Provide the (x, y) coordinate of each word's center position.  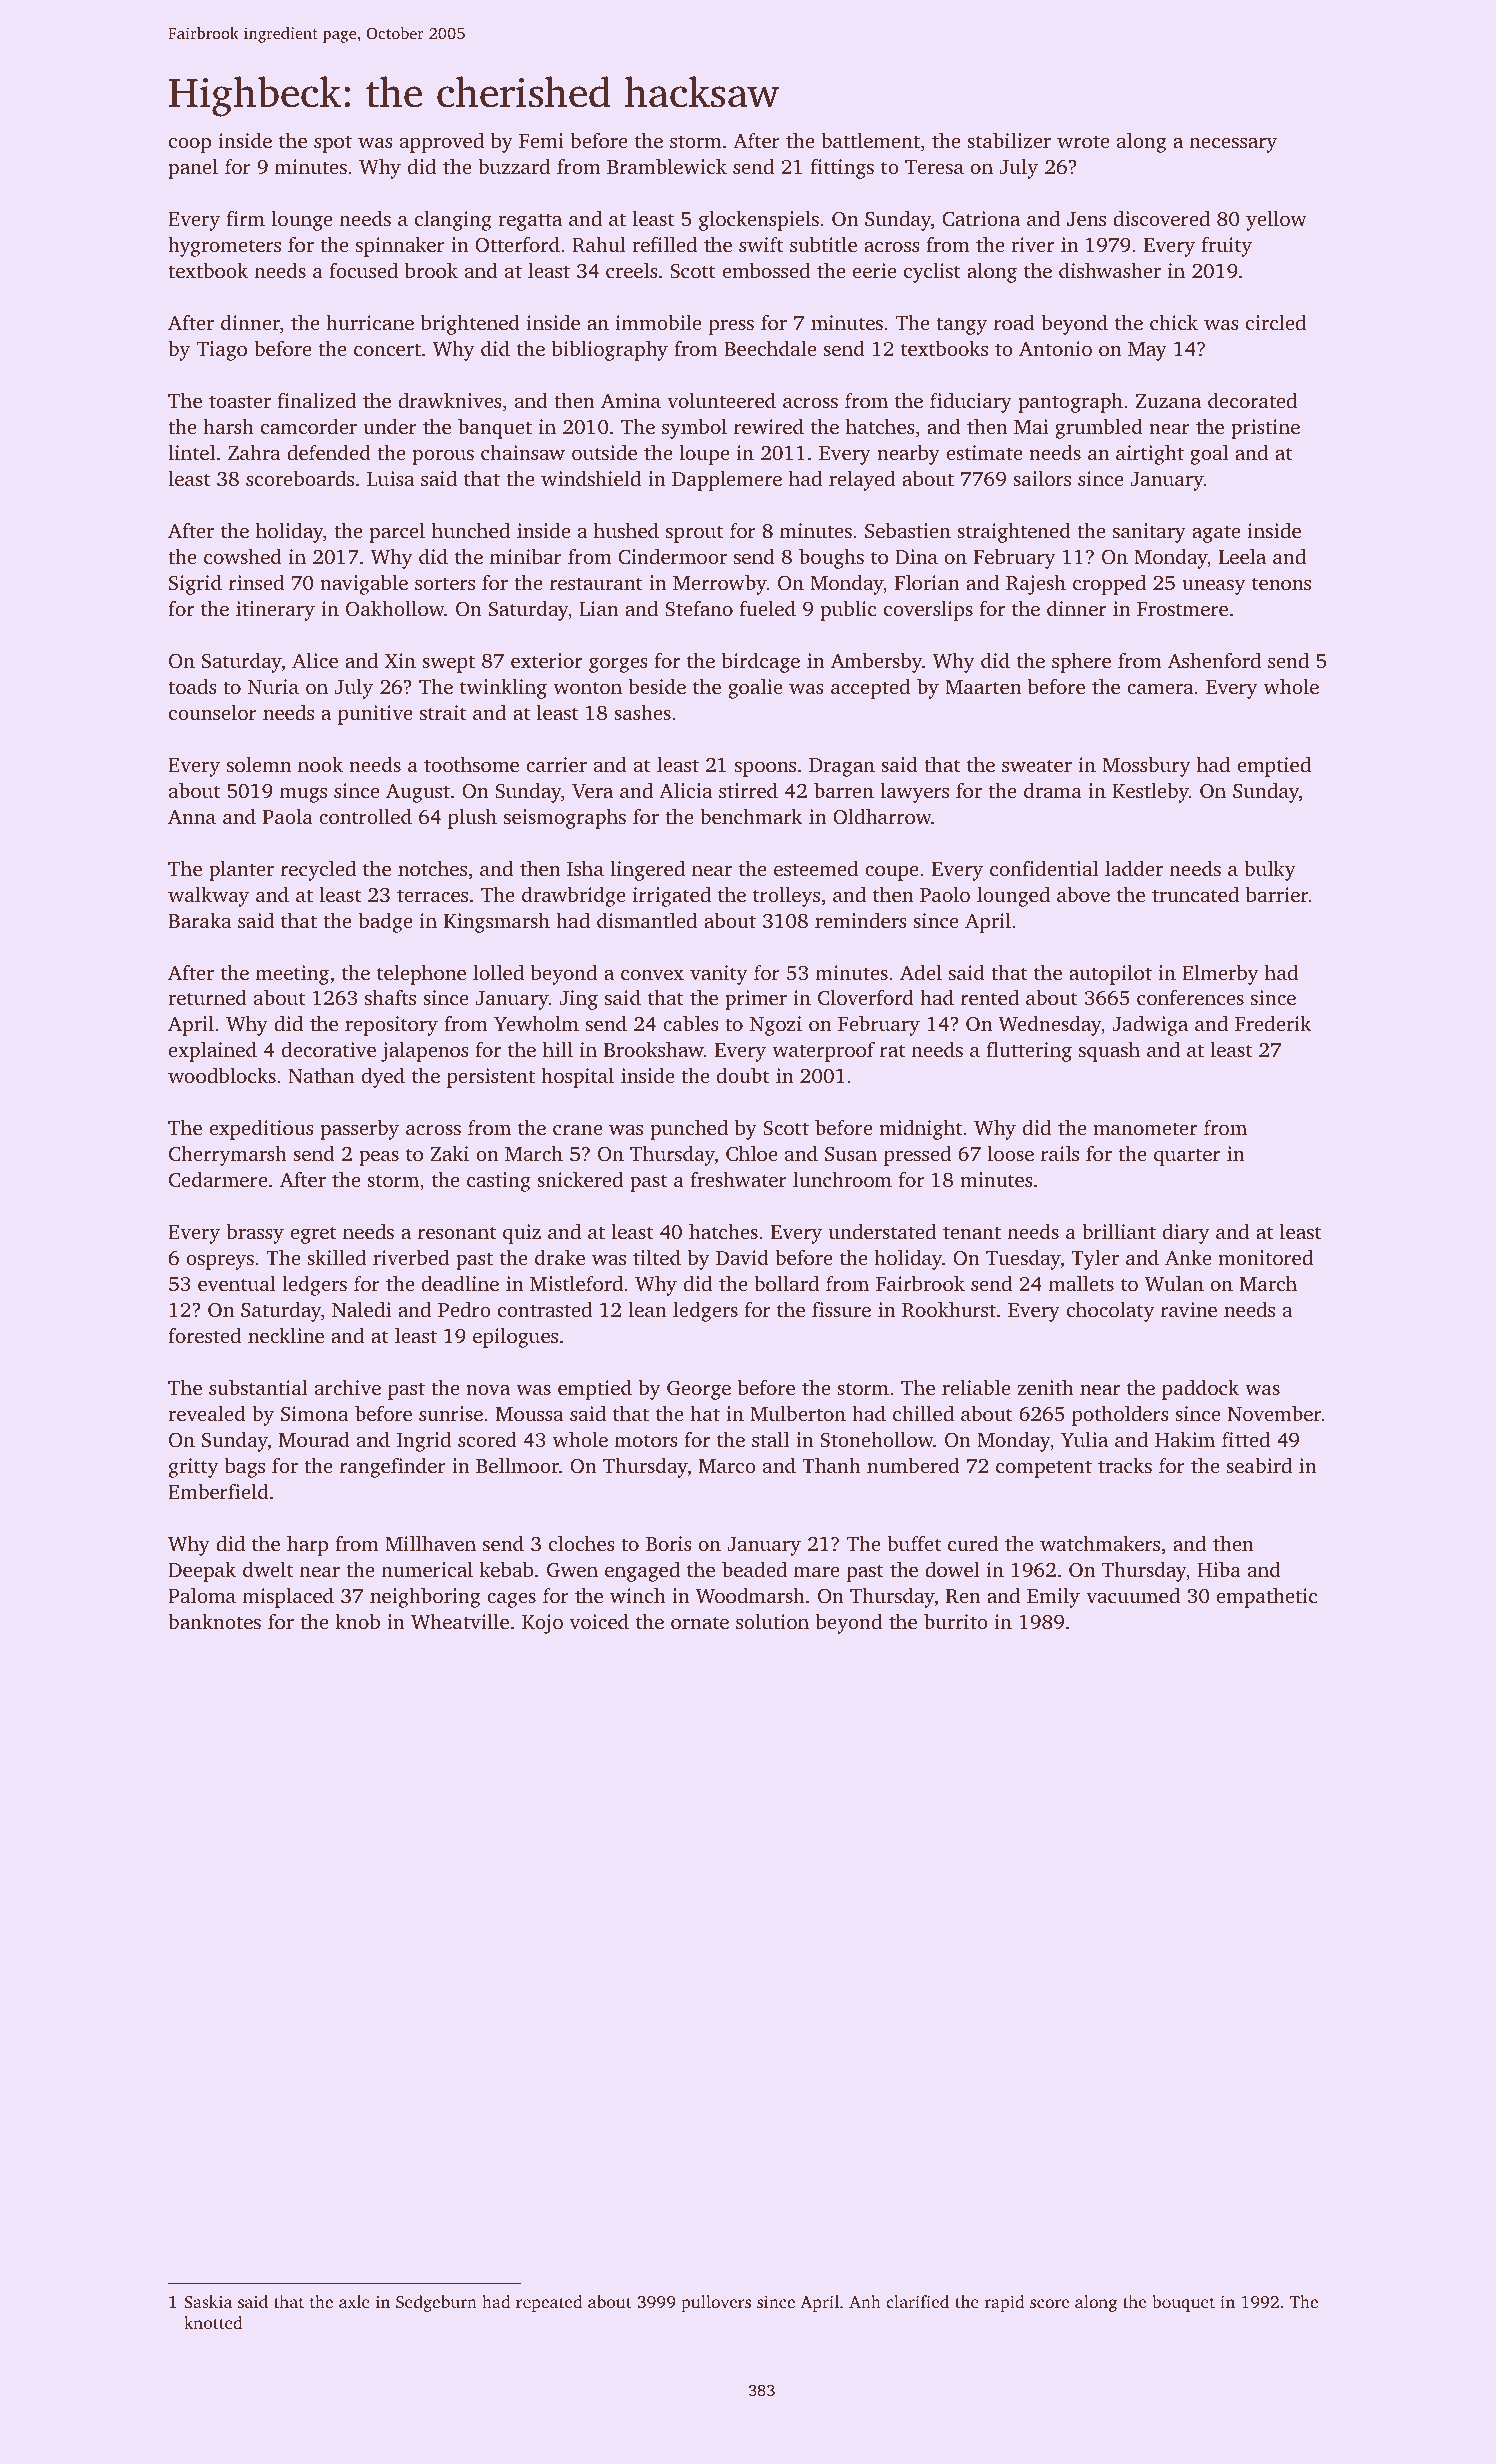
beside (657, 686)
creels (632, 270)
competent (1044, 1469)
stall (770, 1439)
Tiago (222, 351)
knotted (213, 2322)
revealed (207, 1413)
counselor (213, 712)
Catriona (981, 219)
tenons (1281, 583)
